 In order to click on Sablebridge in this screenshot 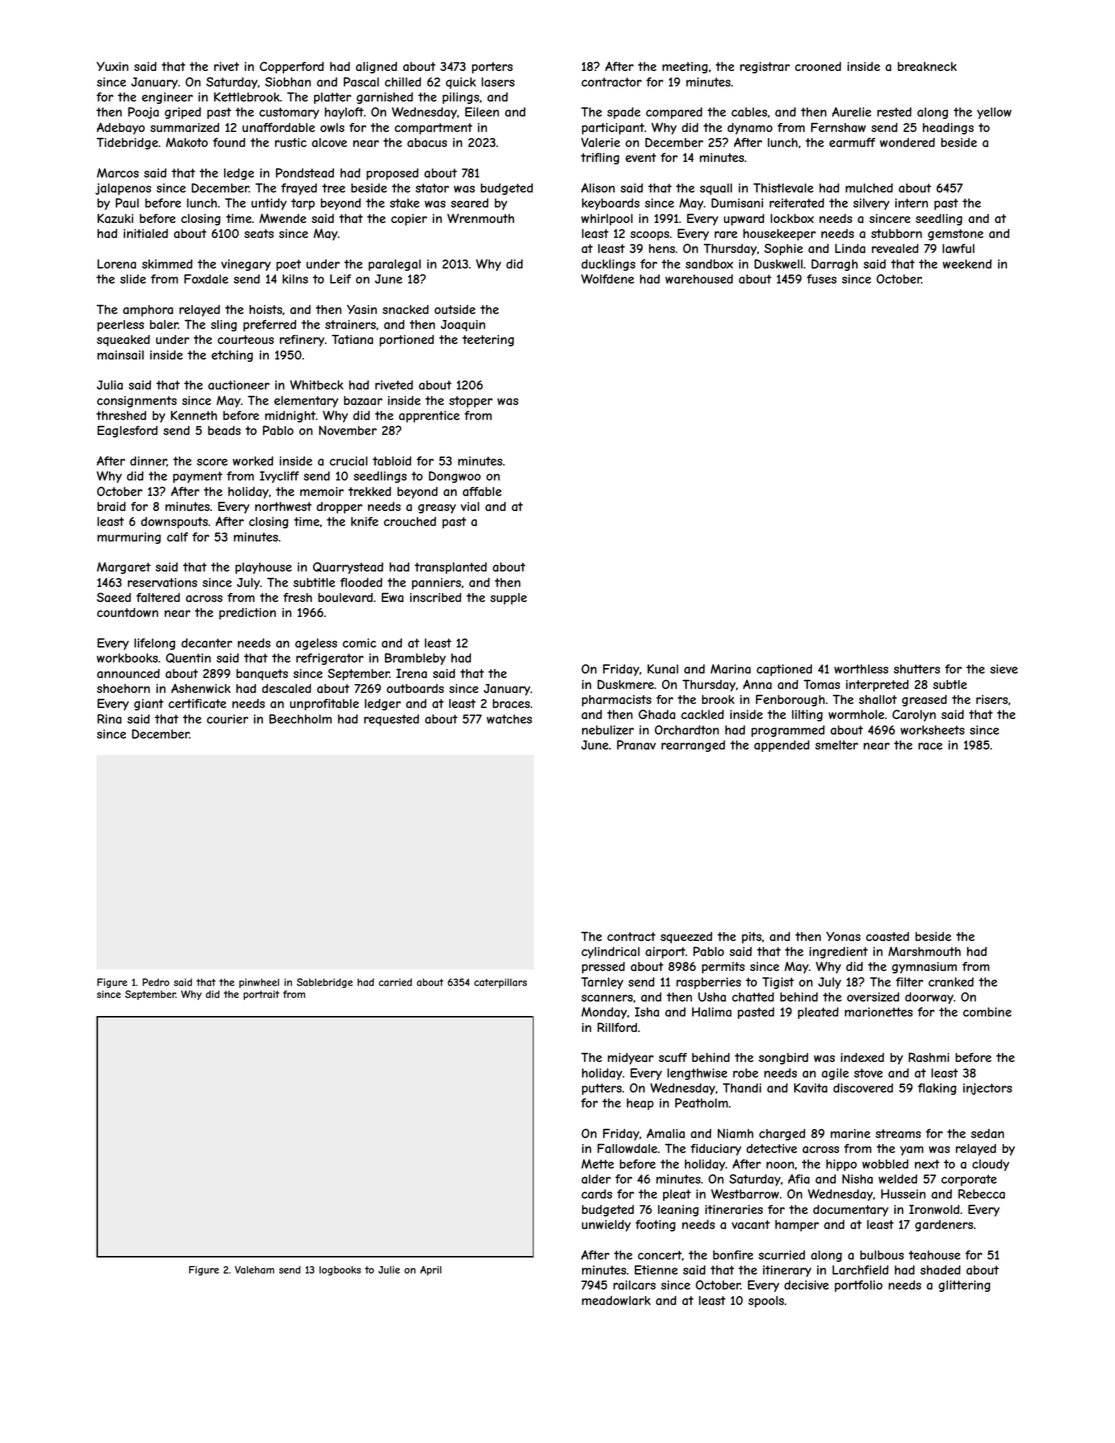, I will do `click(325, 983)`.
